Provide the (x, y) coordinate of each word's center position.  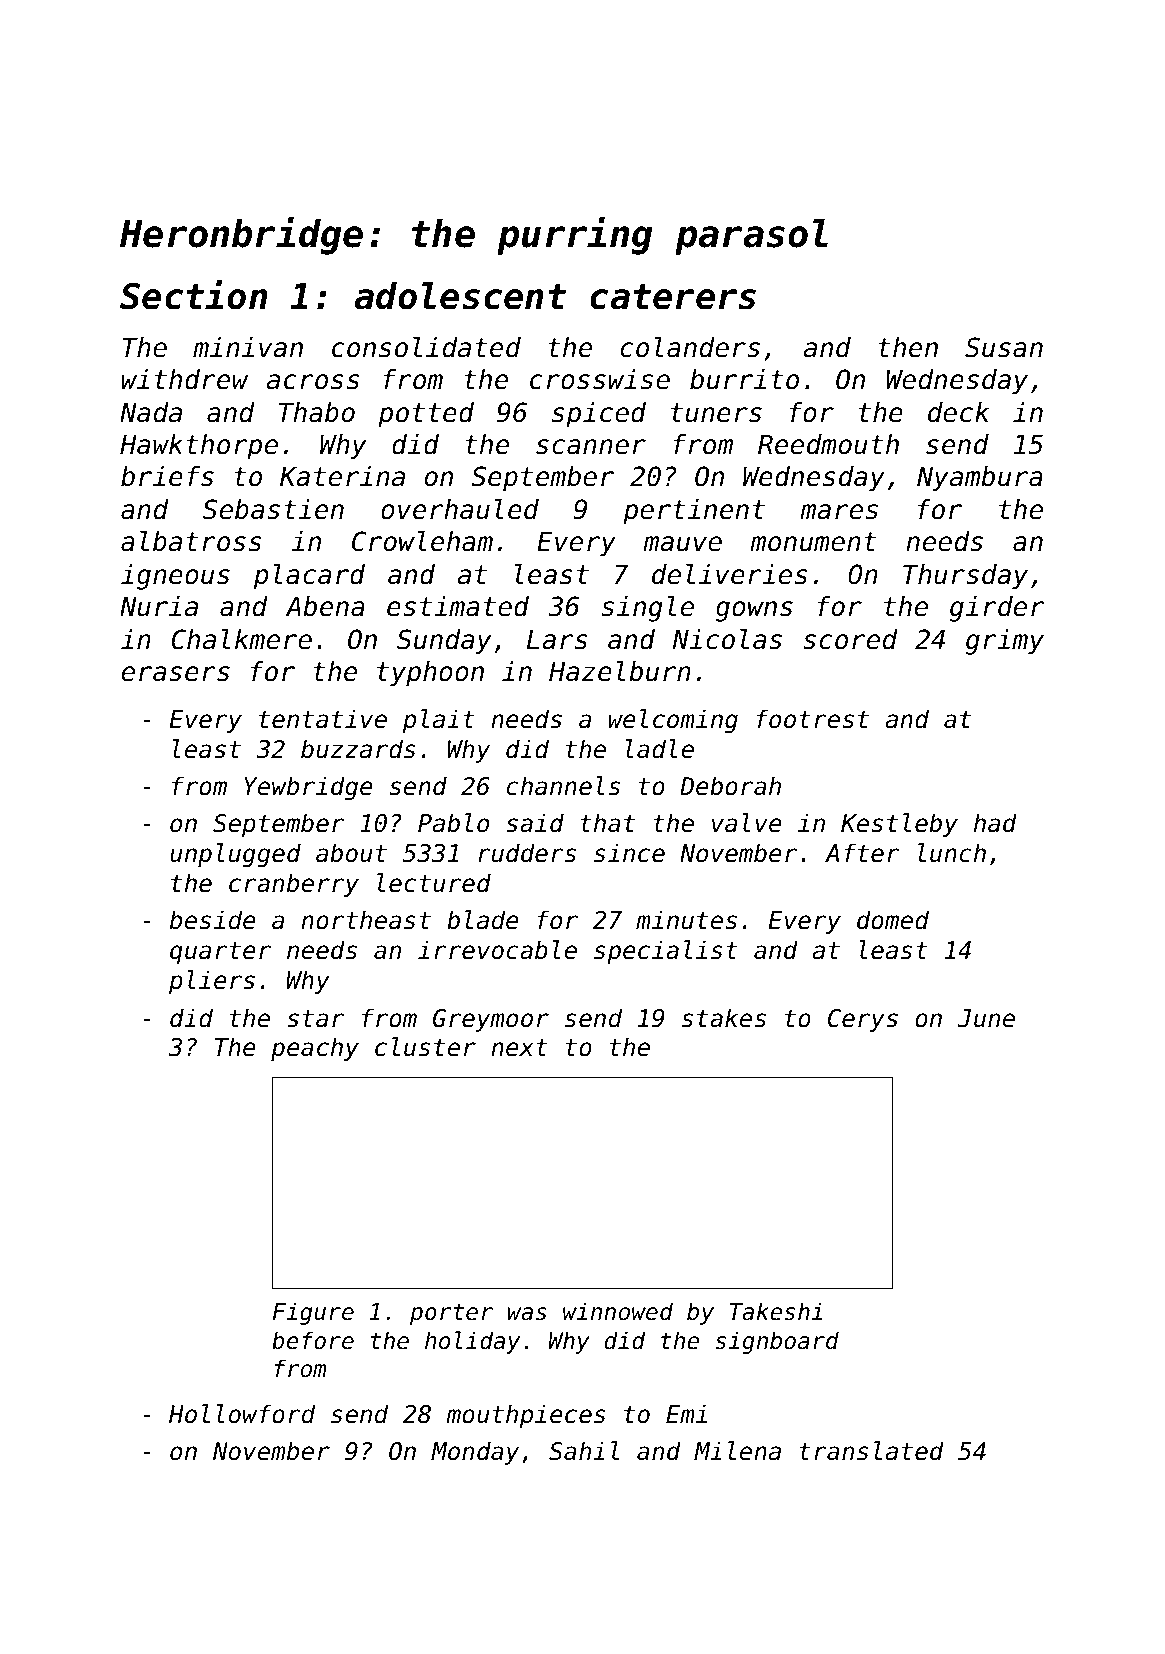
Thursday (965, 577)
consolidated (426, 347)
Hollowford (242, 1414)
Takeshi (776, 1311)
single (648, 609)
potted (426, 415)
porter (451, 1314)
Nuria (159, 606)
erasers (176, 674)
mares (839, 512)
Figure (313, 1313)
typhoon (430, 674)
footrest (813, 719)
